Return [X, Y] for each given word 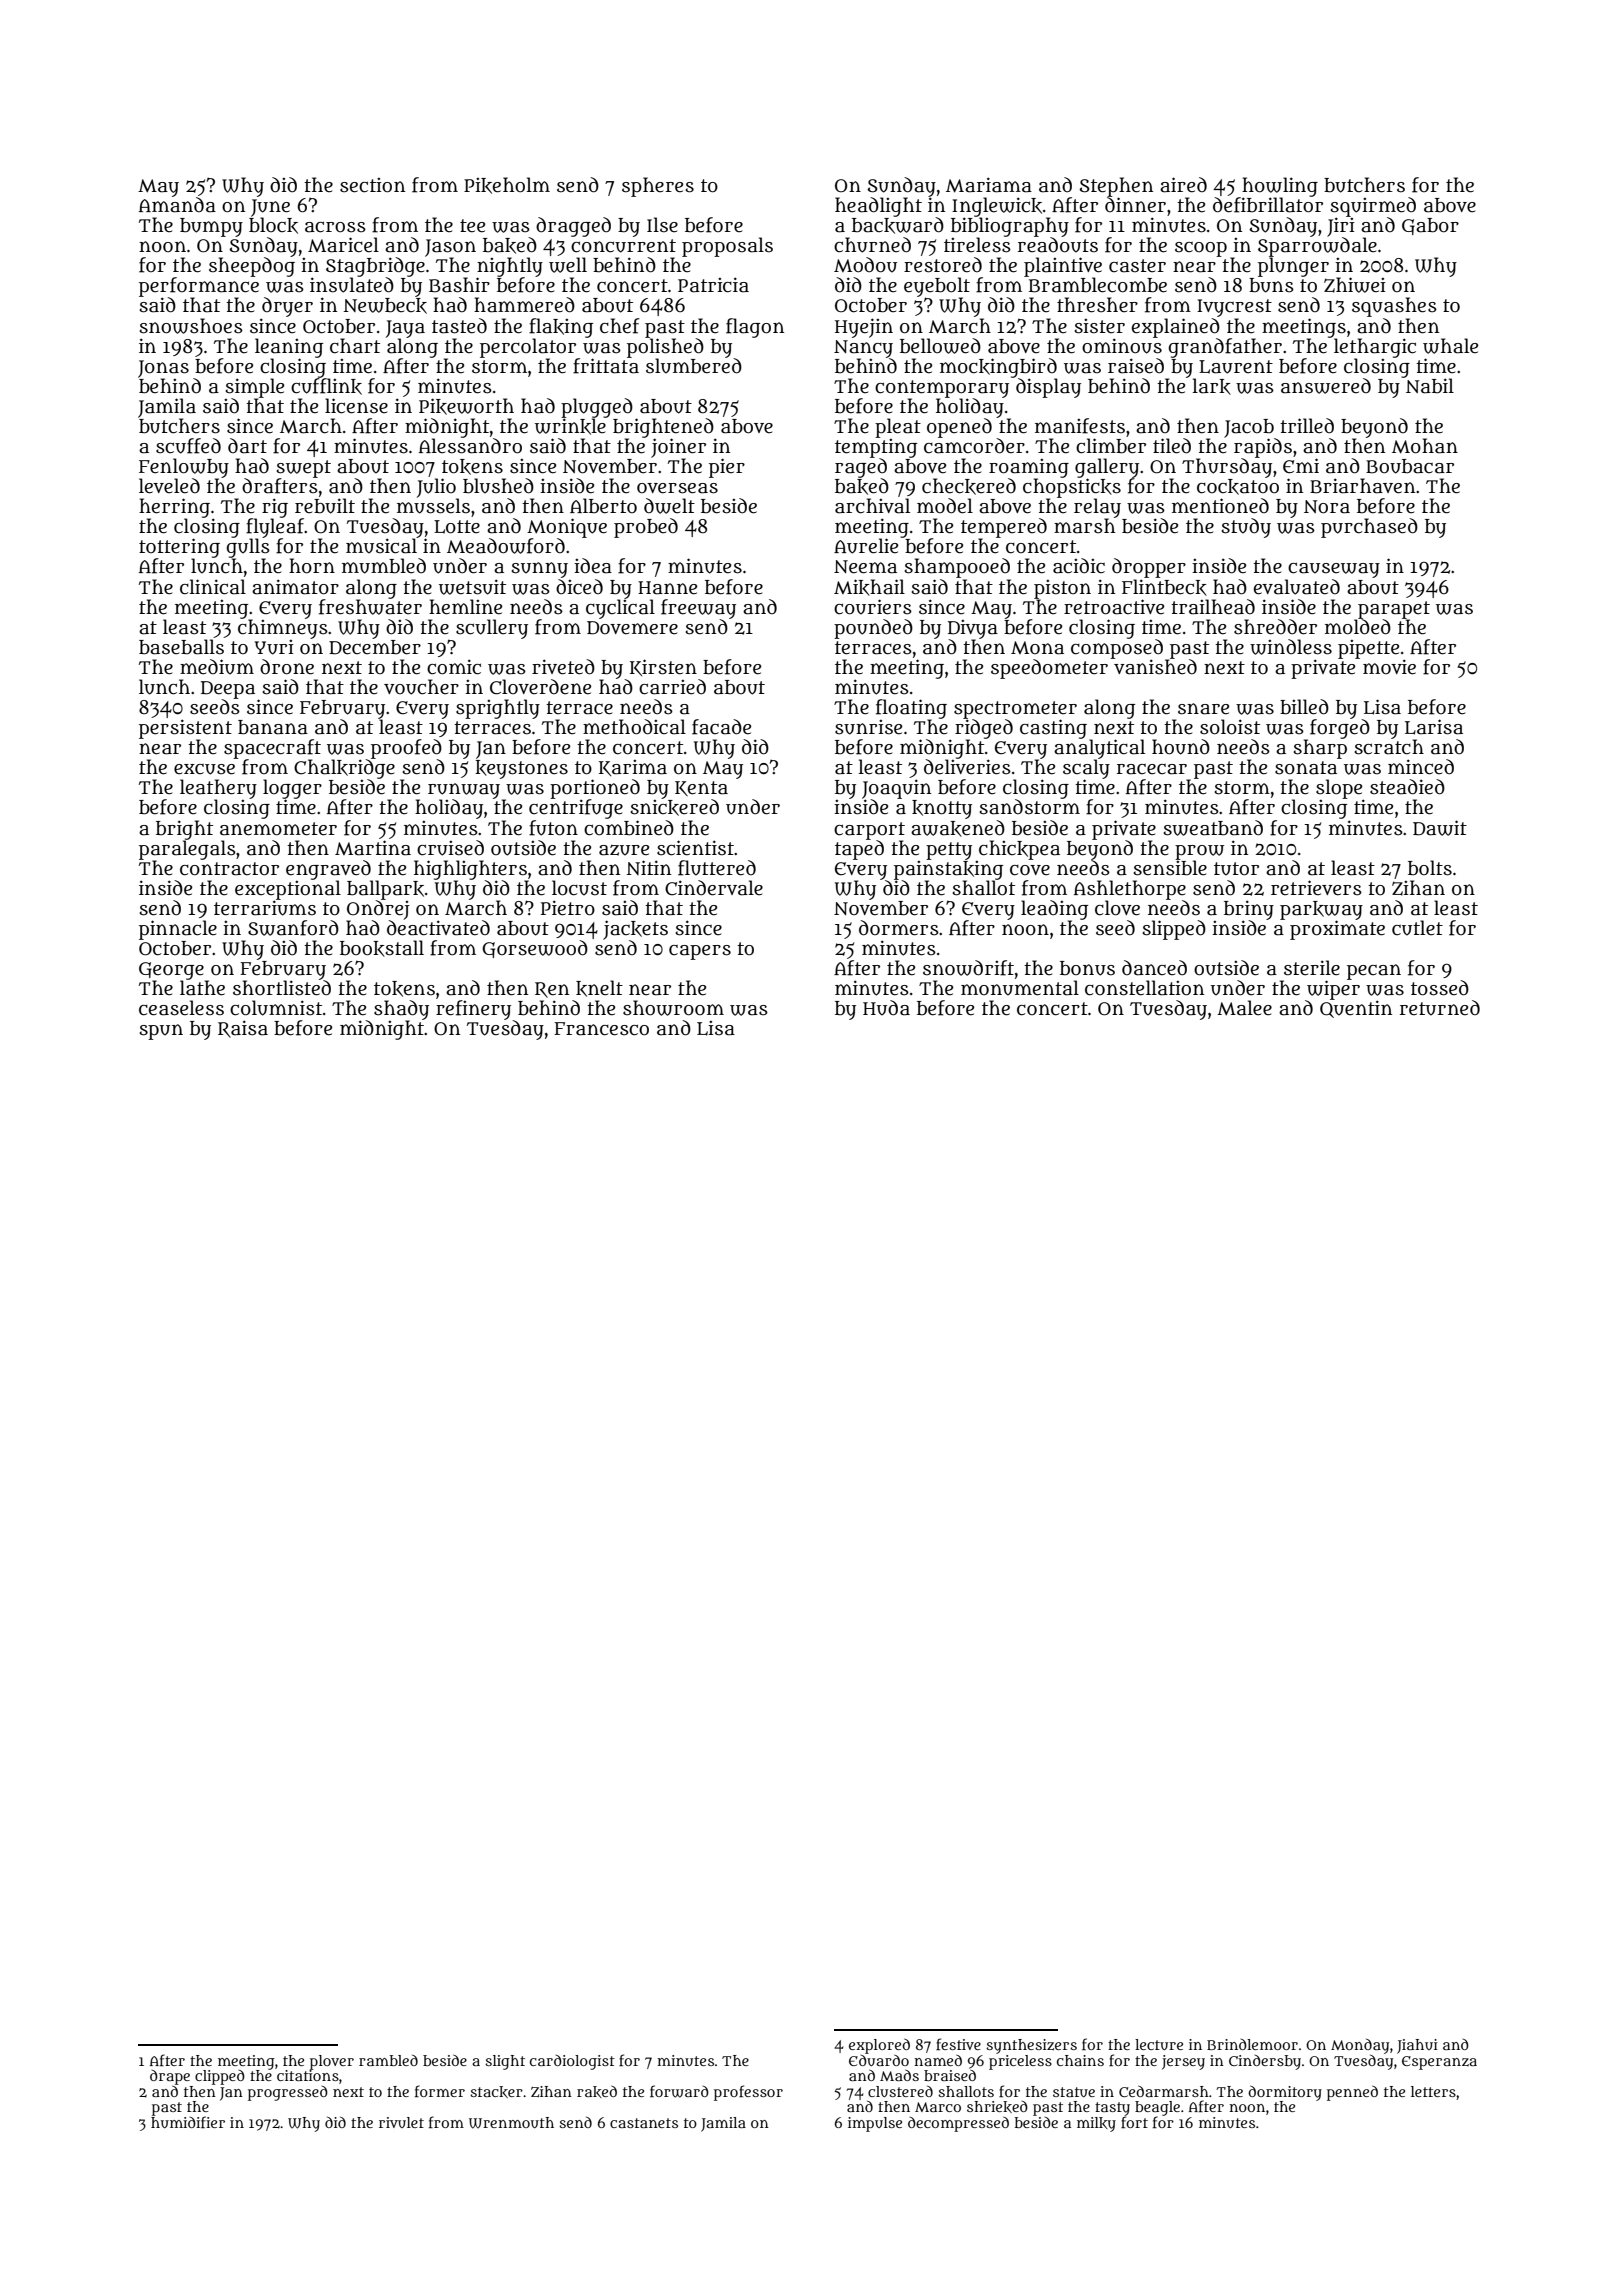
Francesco [601, 1029]
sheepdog [252, 267]
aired [1183, 185]
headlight [878, 207]
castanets [644, 2123]
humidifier [188, 2122]
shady [401, 1010]
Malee [1244, 1008]
